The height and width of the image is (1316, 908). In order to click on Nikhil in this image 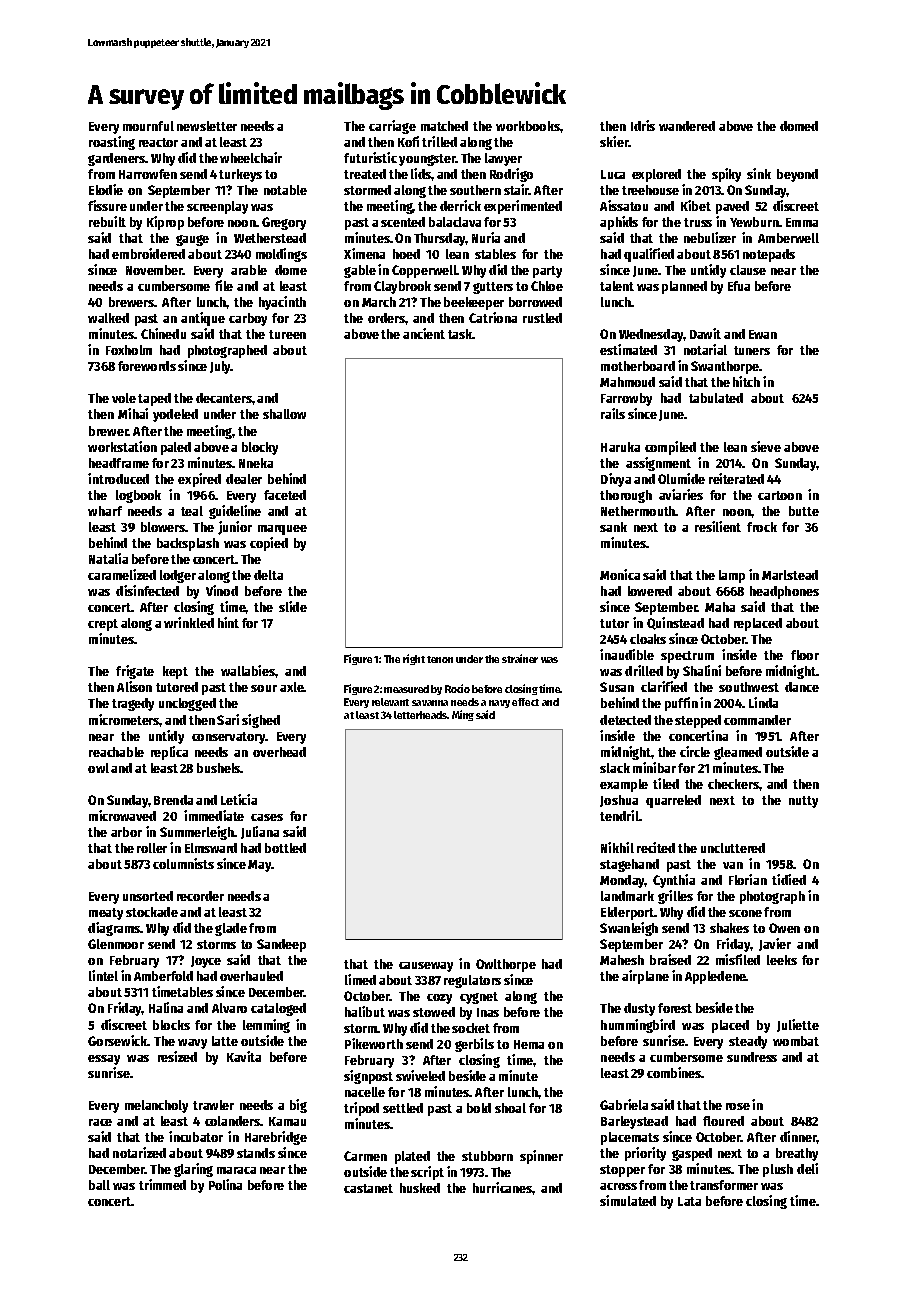, I will do `click(617, 847)`.
